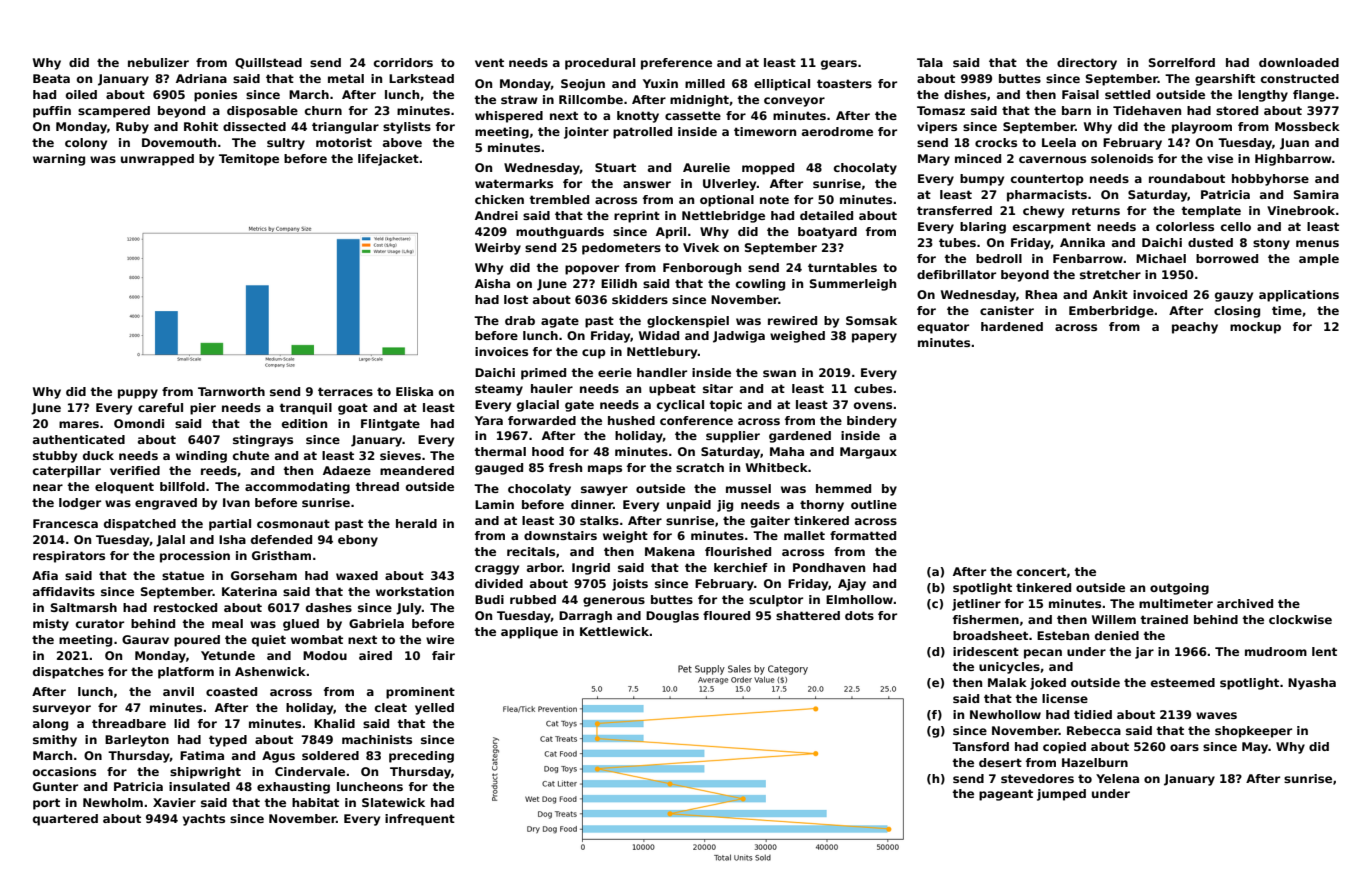  What do you see at coordinates (1324, 651) in the image?
I see `lent` at bounding box center [1324, 651].
